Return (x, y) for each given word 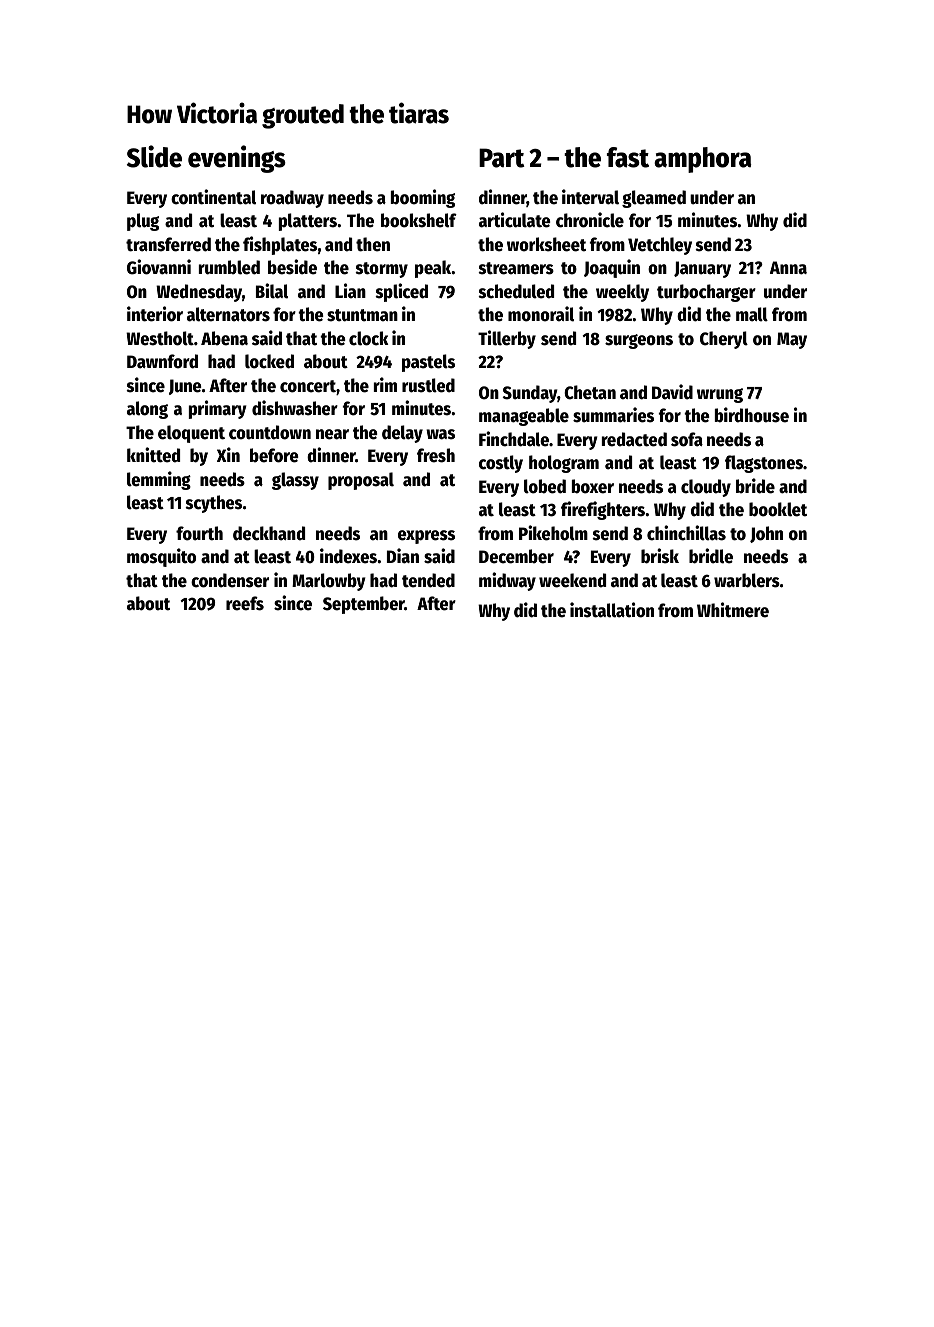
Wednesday (199, 293)
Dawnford (162, 361)
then (373, 244)
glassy (295, 481)
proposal (361, 481)
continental (213, 197)
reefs (245, 603)
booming (423, 198)
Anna (788, 268)
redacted (634, 439)
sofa (687, 439)
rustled (428, 385)
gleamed (654, 199)
